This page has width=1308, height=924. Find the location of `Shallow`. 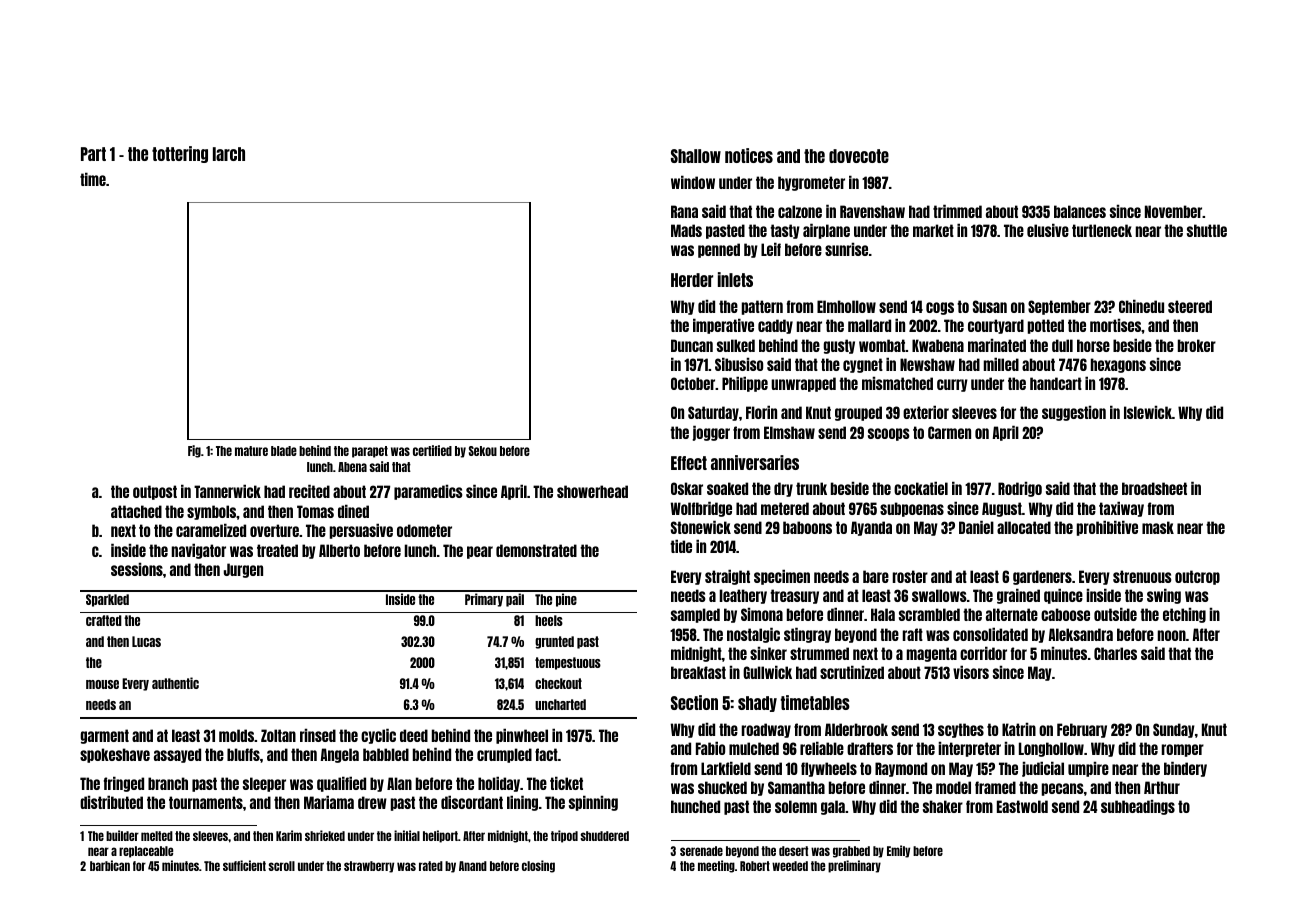

Shallow is located at coordinates (696, 156).
